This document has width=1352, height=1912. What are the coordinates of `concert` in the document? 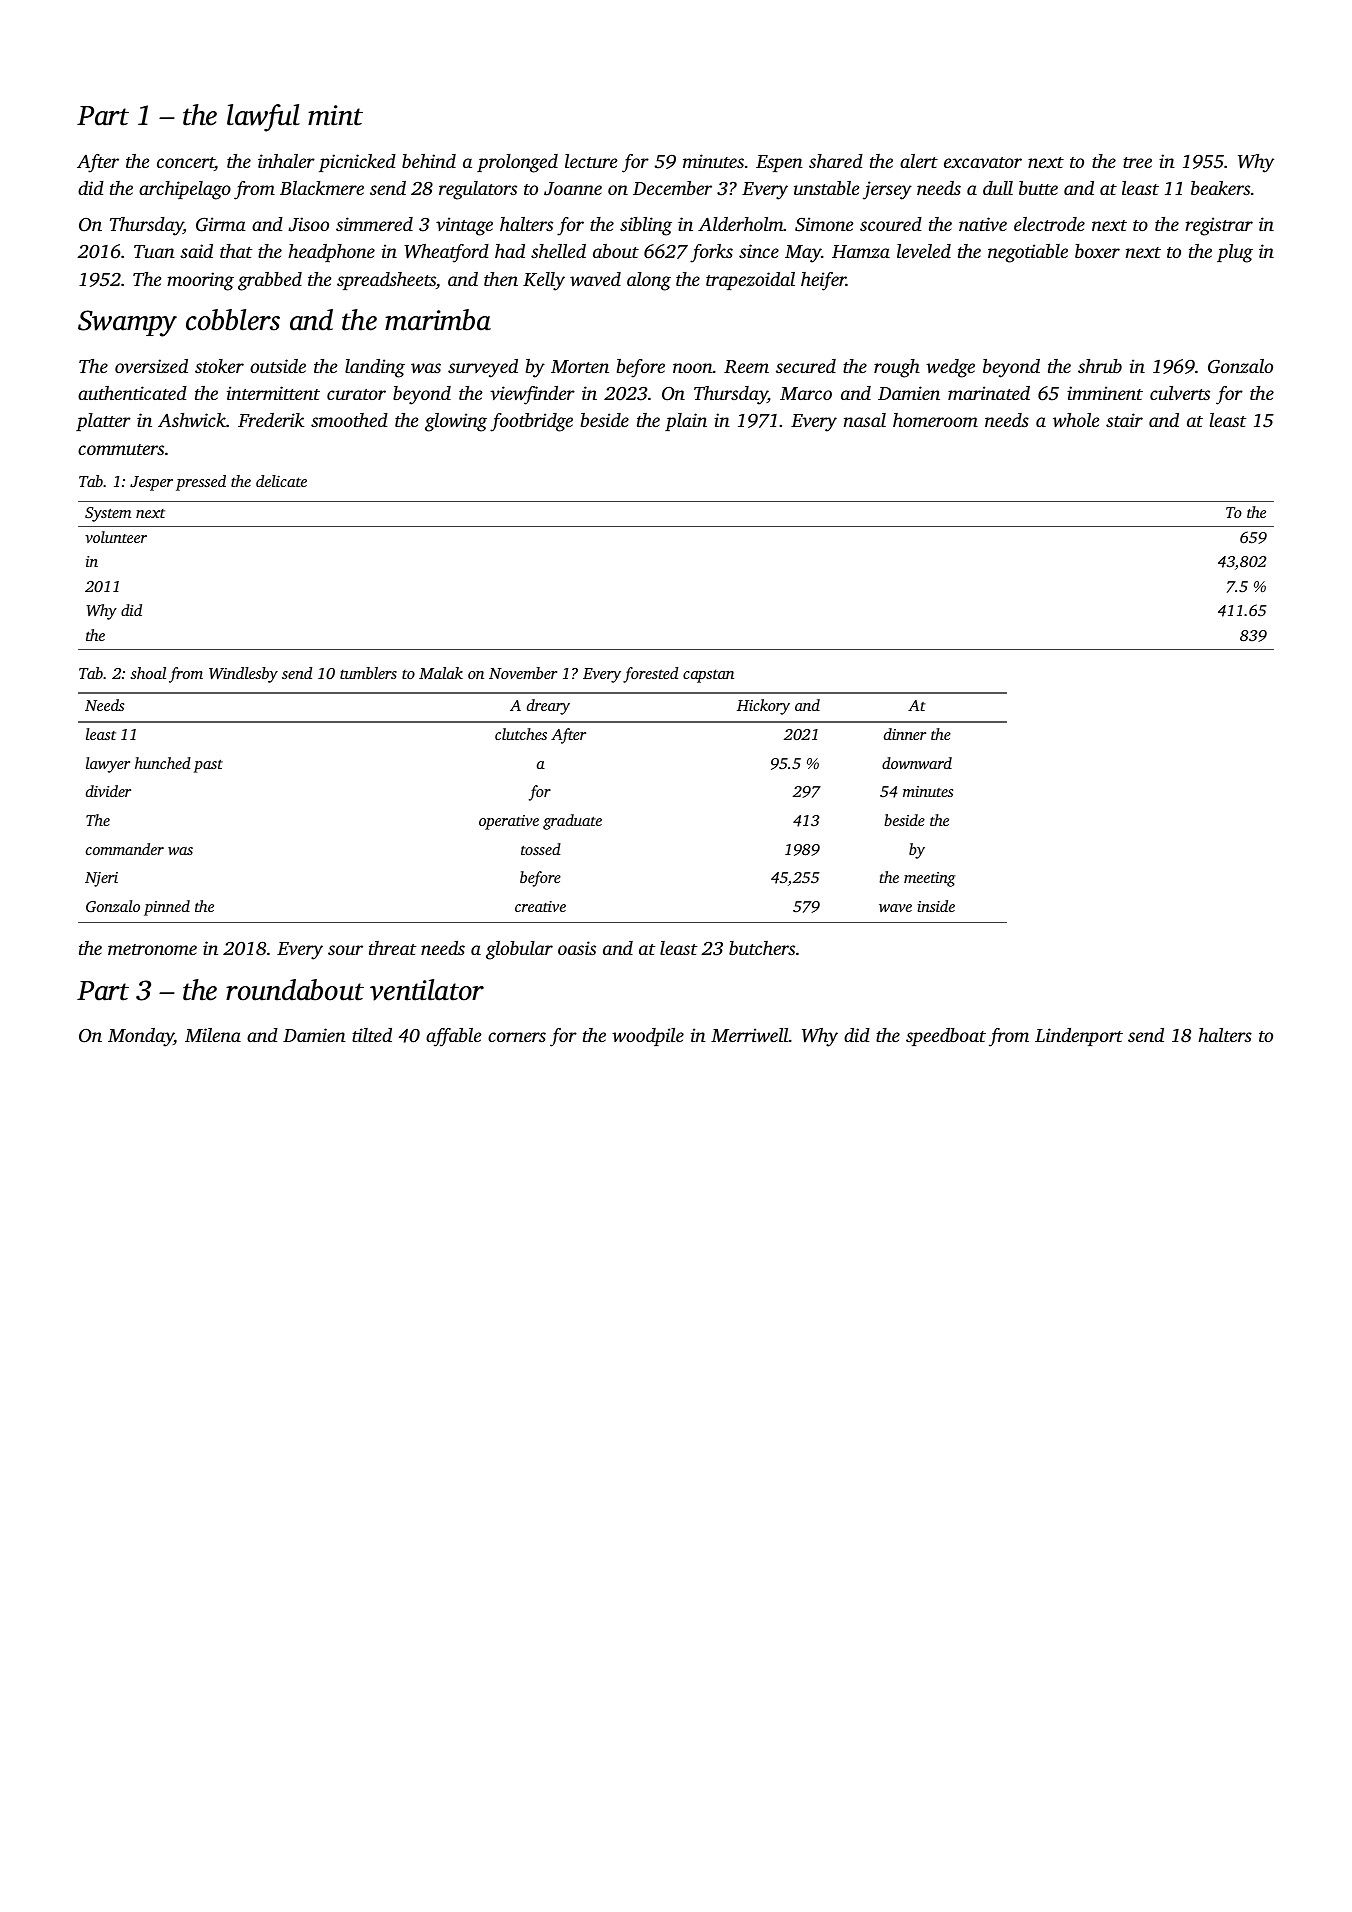 It's located at (186, 164).
